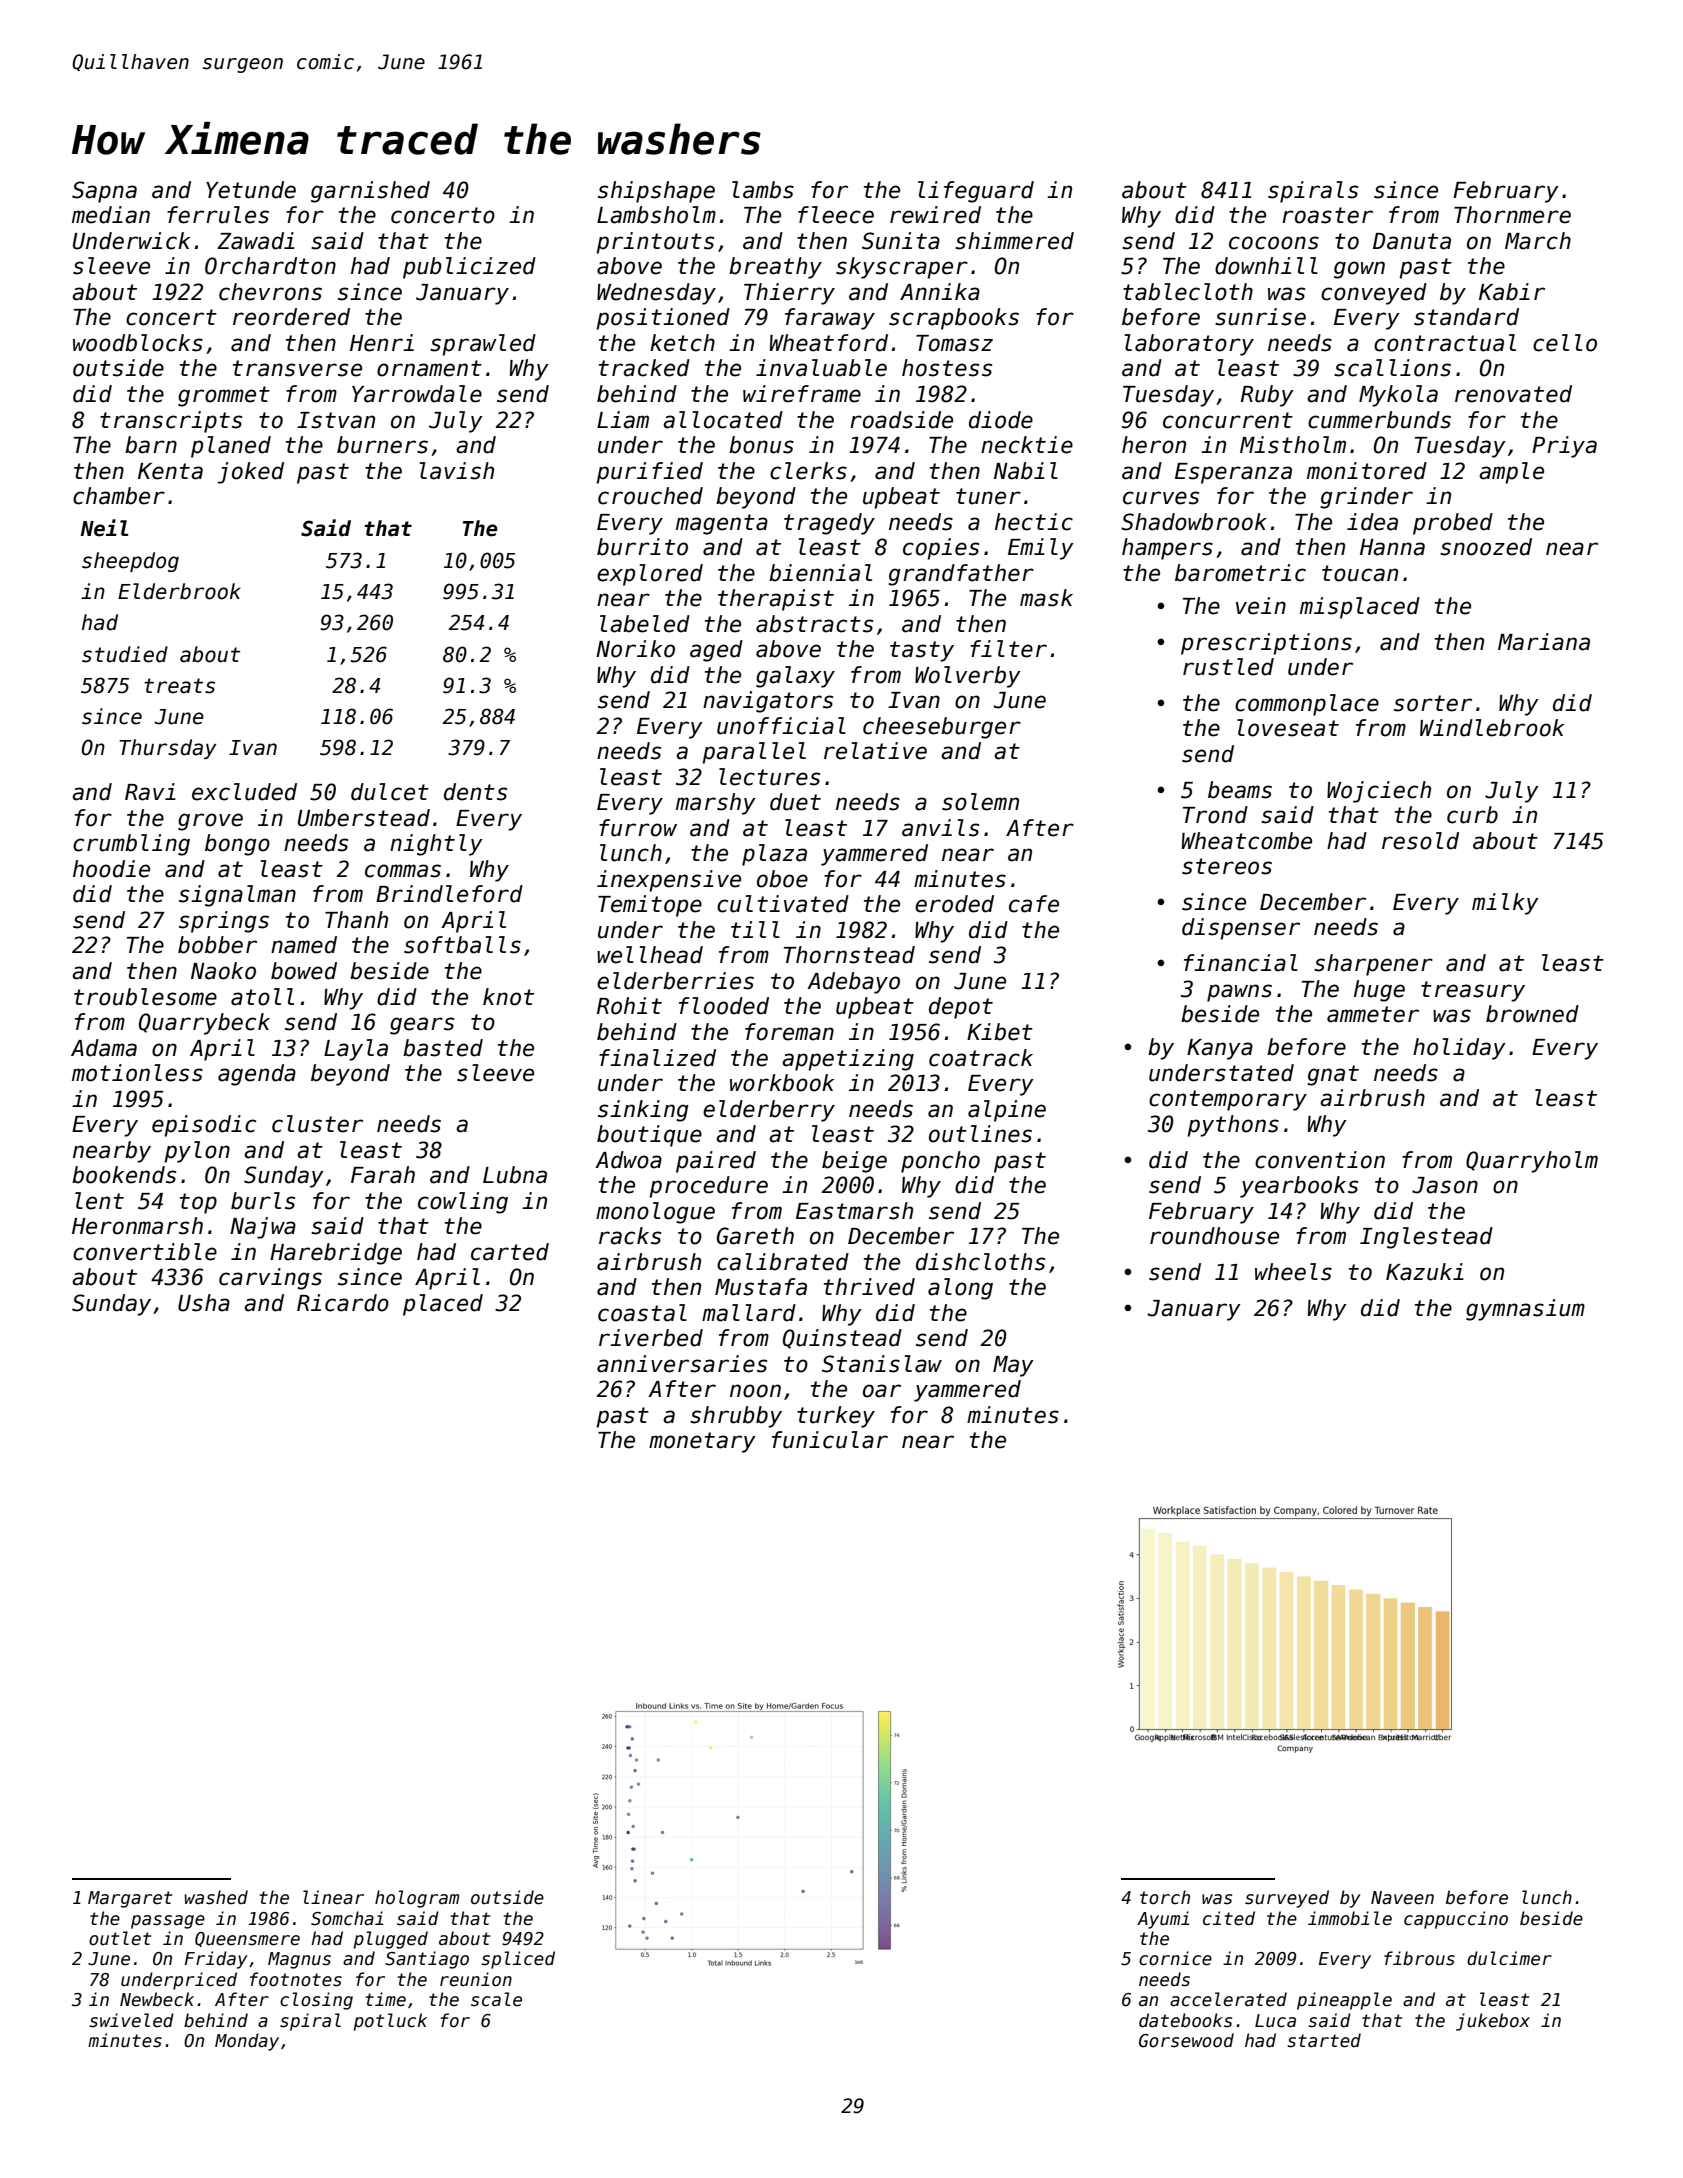 The height and width of the screenshot is (2178, 1683). Describe the element at coordinates (390, 2022) in the screenshot. I see `potluck` at that location.
